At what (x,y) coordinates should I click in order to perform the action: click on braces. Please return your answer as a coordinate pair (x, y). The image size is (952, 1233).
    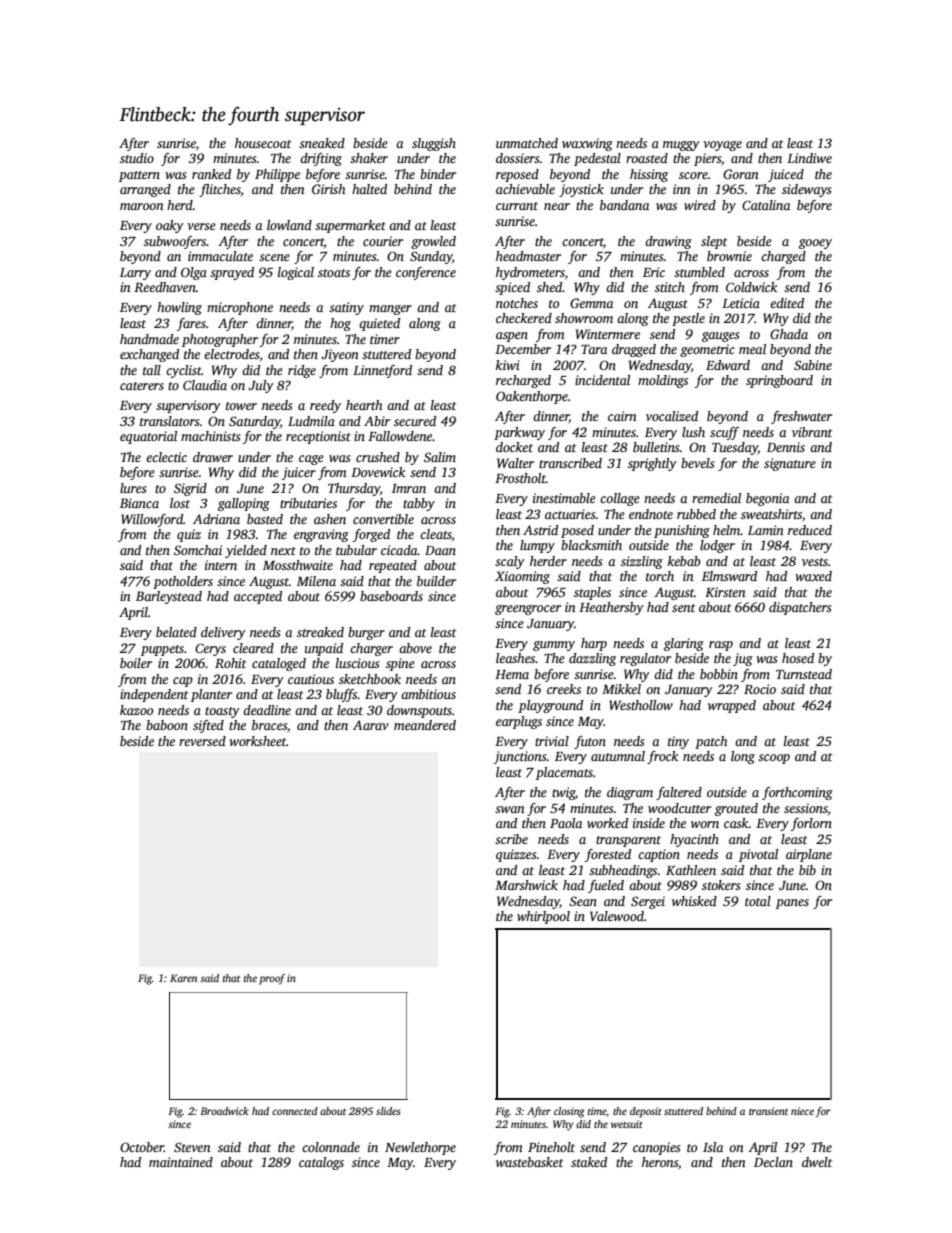
    Looking at the image, I should click on (269, 725).
